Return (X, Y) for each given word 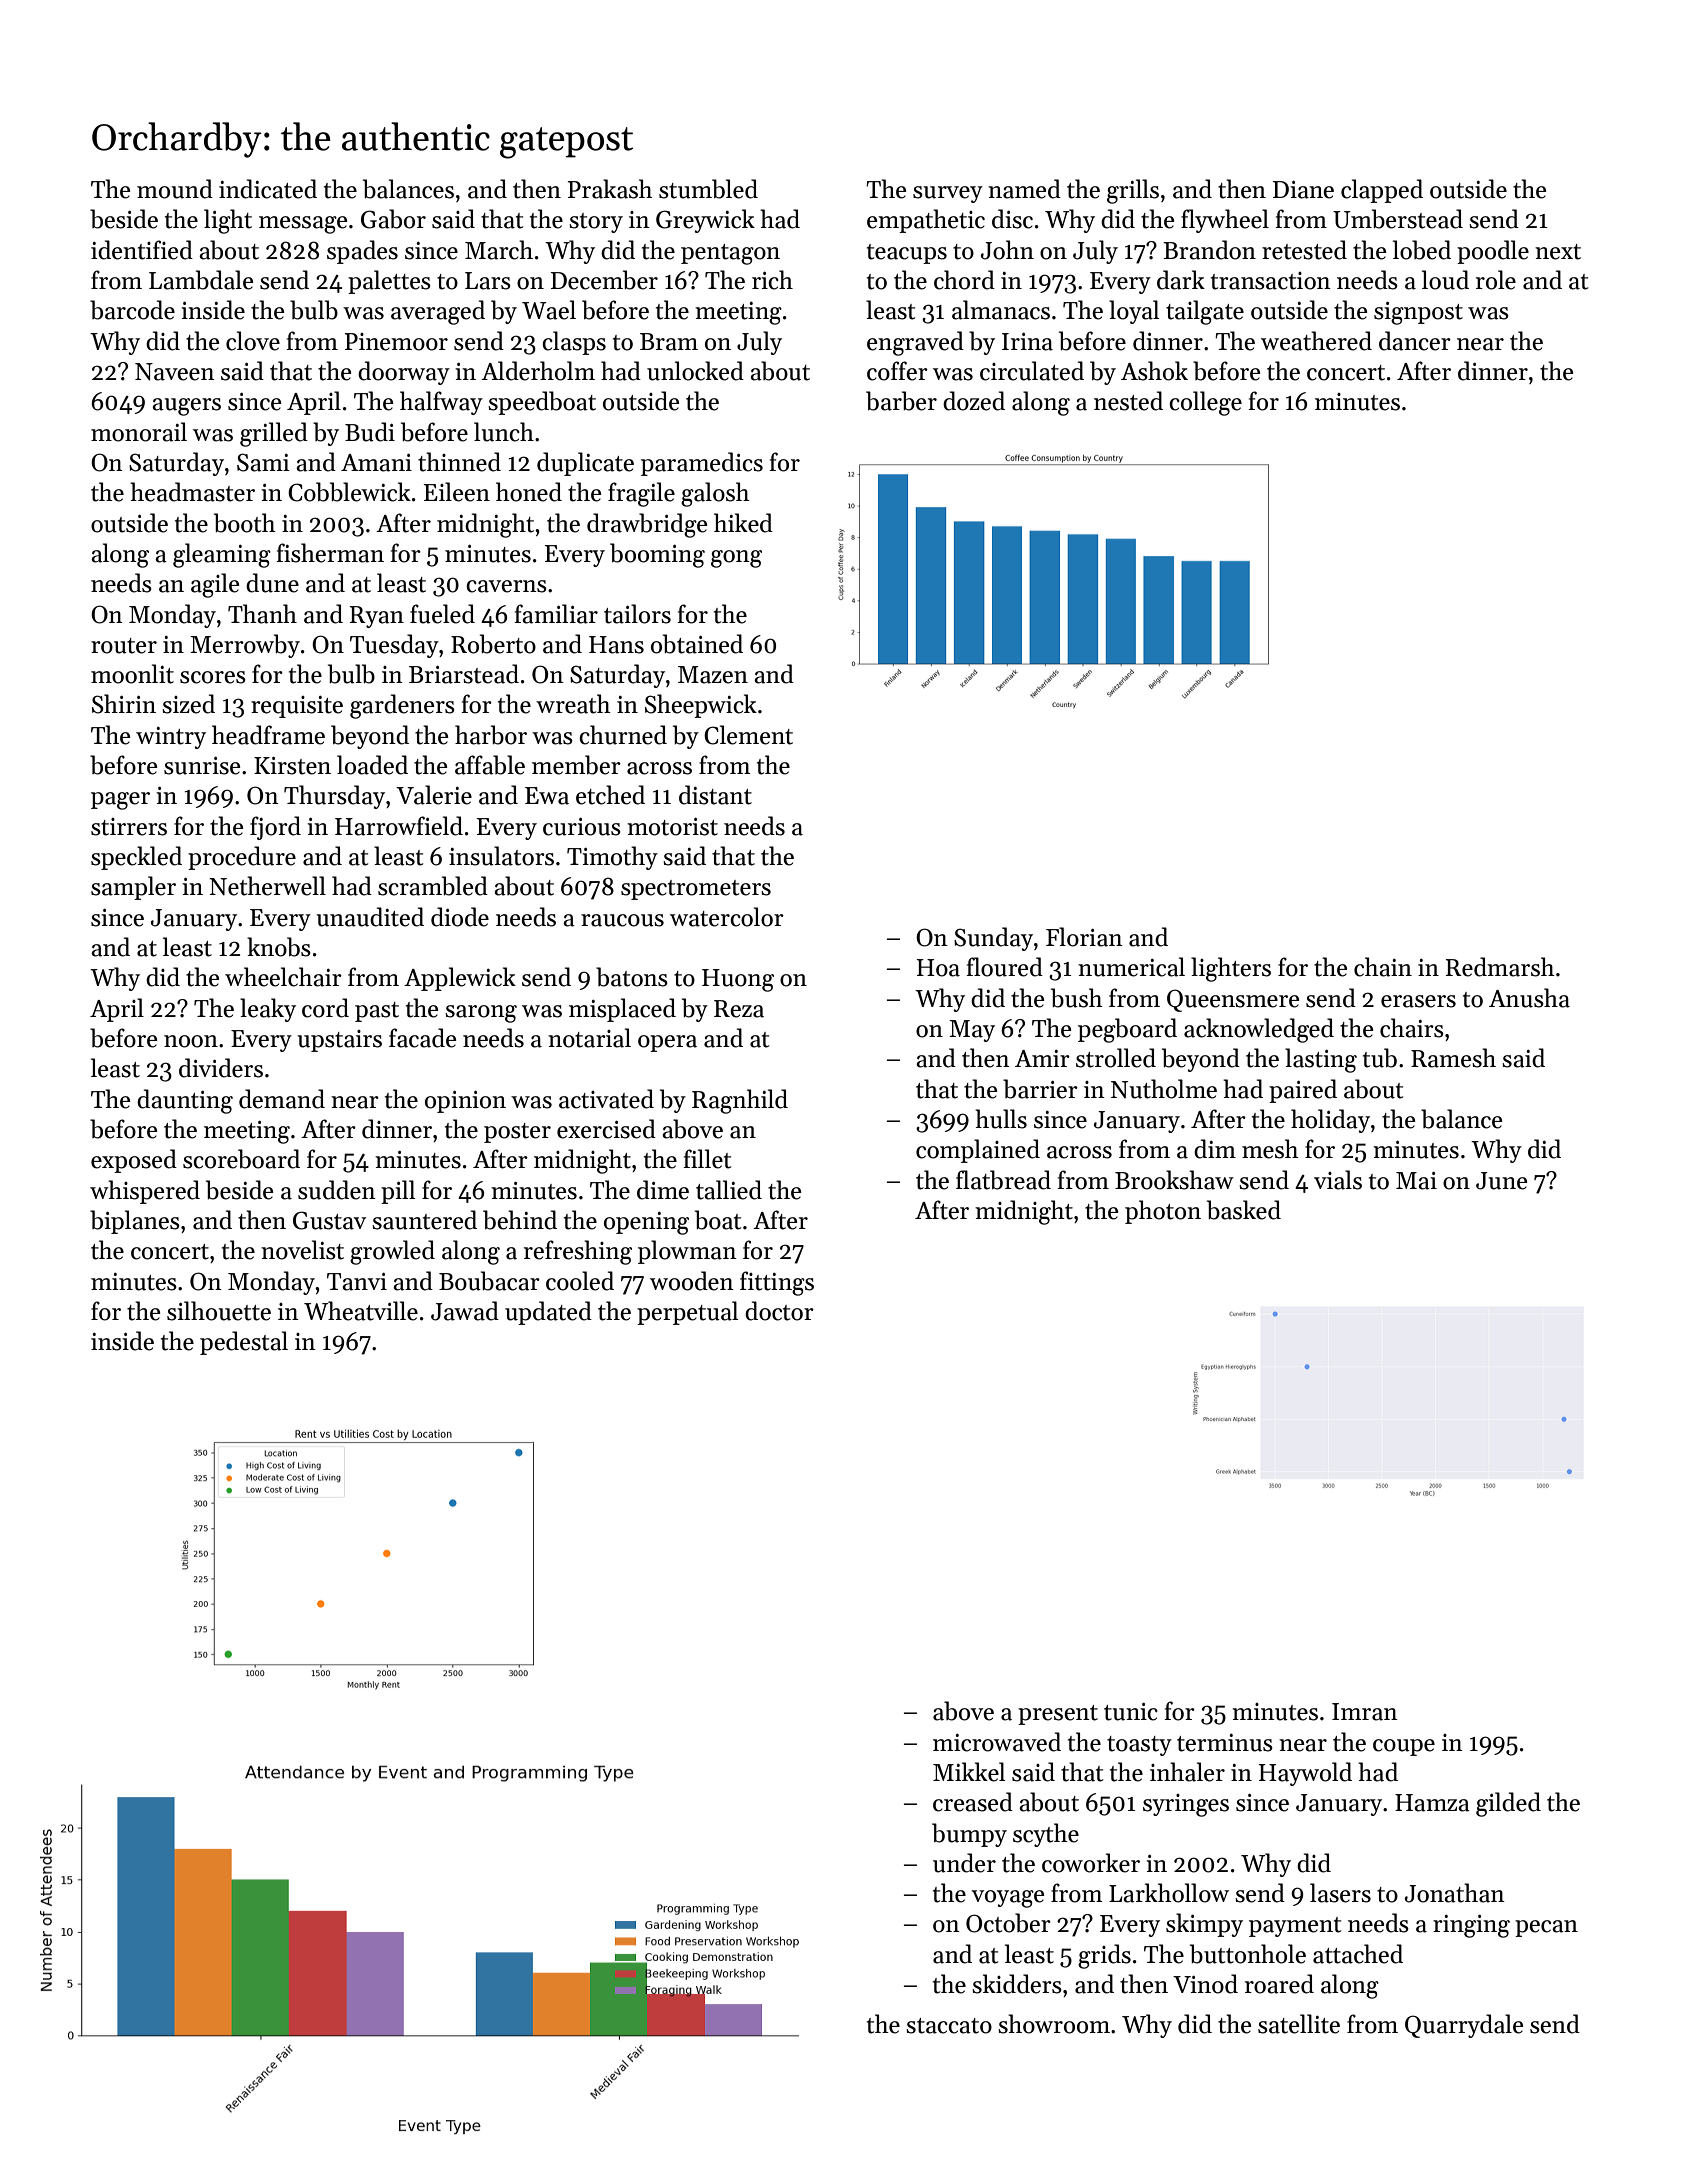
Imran (1365, 1712)
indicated (268, 189)
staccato (949, 2026)
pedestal (244, 1343)
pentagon (730, 254)
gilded (1508, 1804)
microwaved (997, 1742)
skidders (1017, 1984)
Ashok (1154, 371)
